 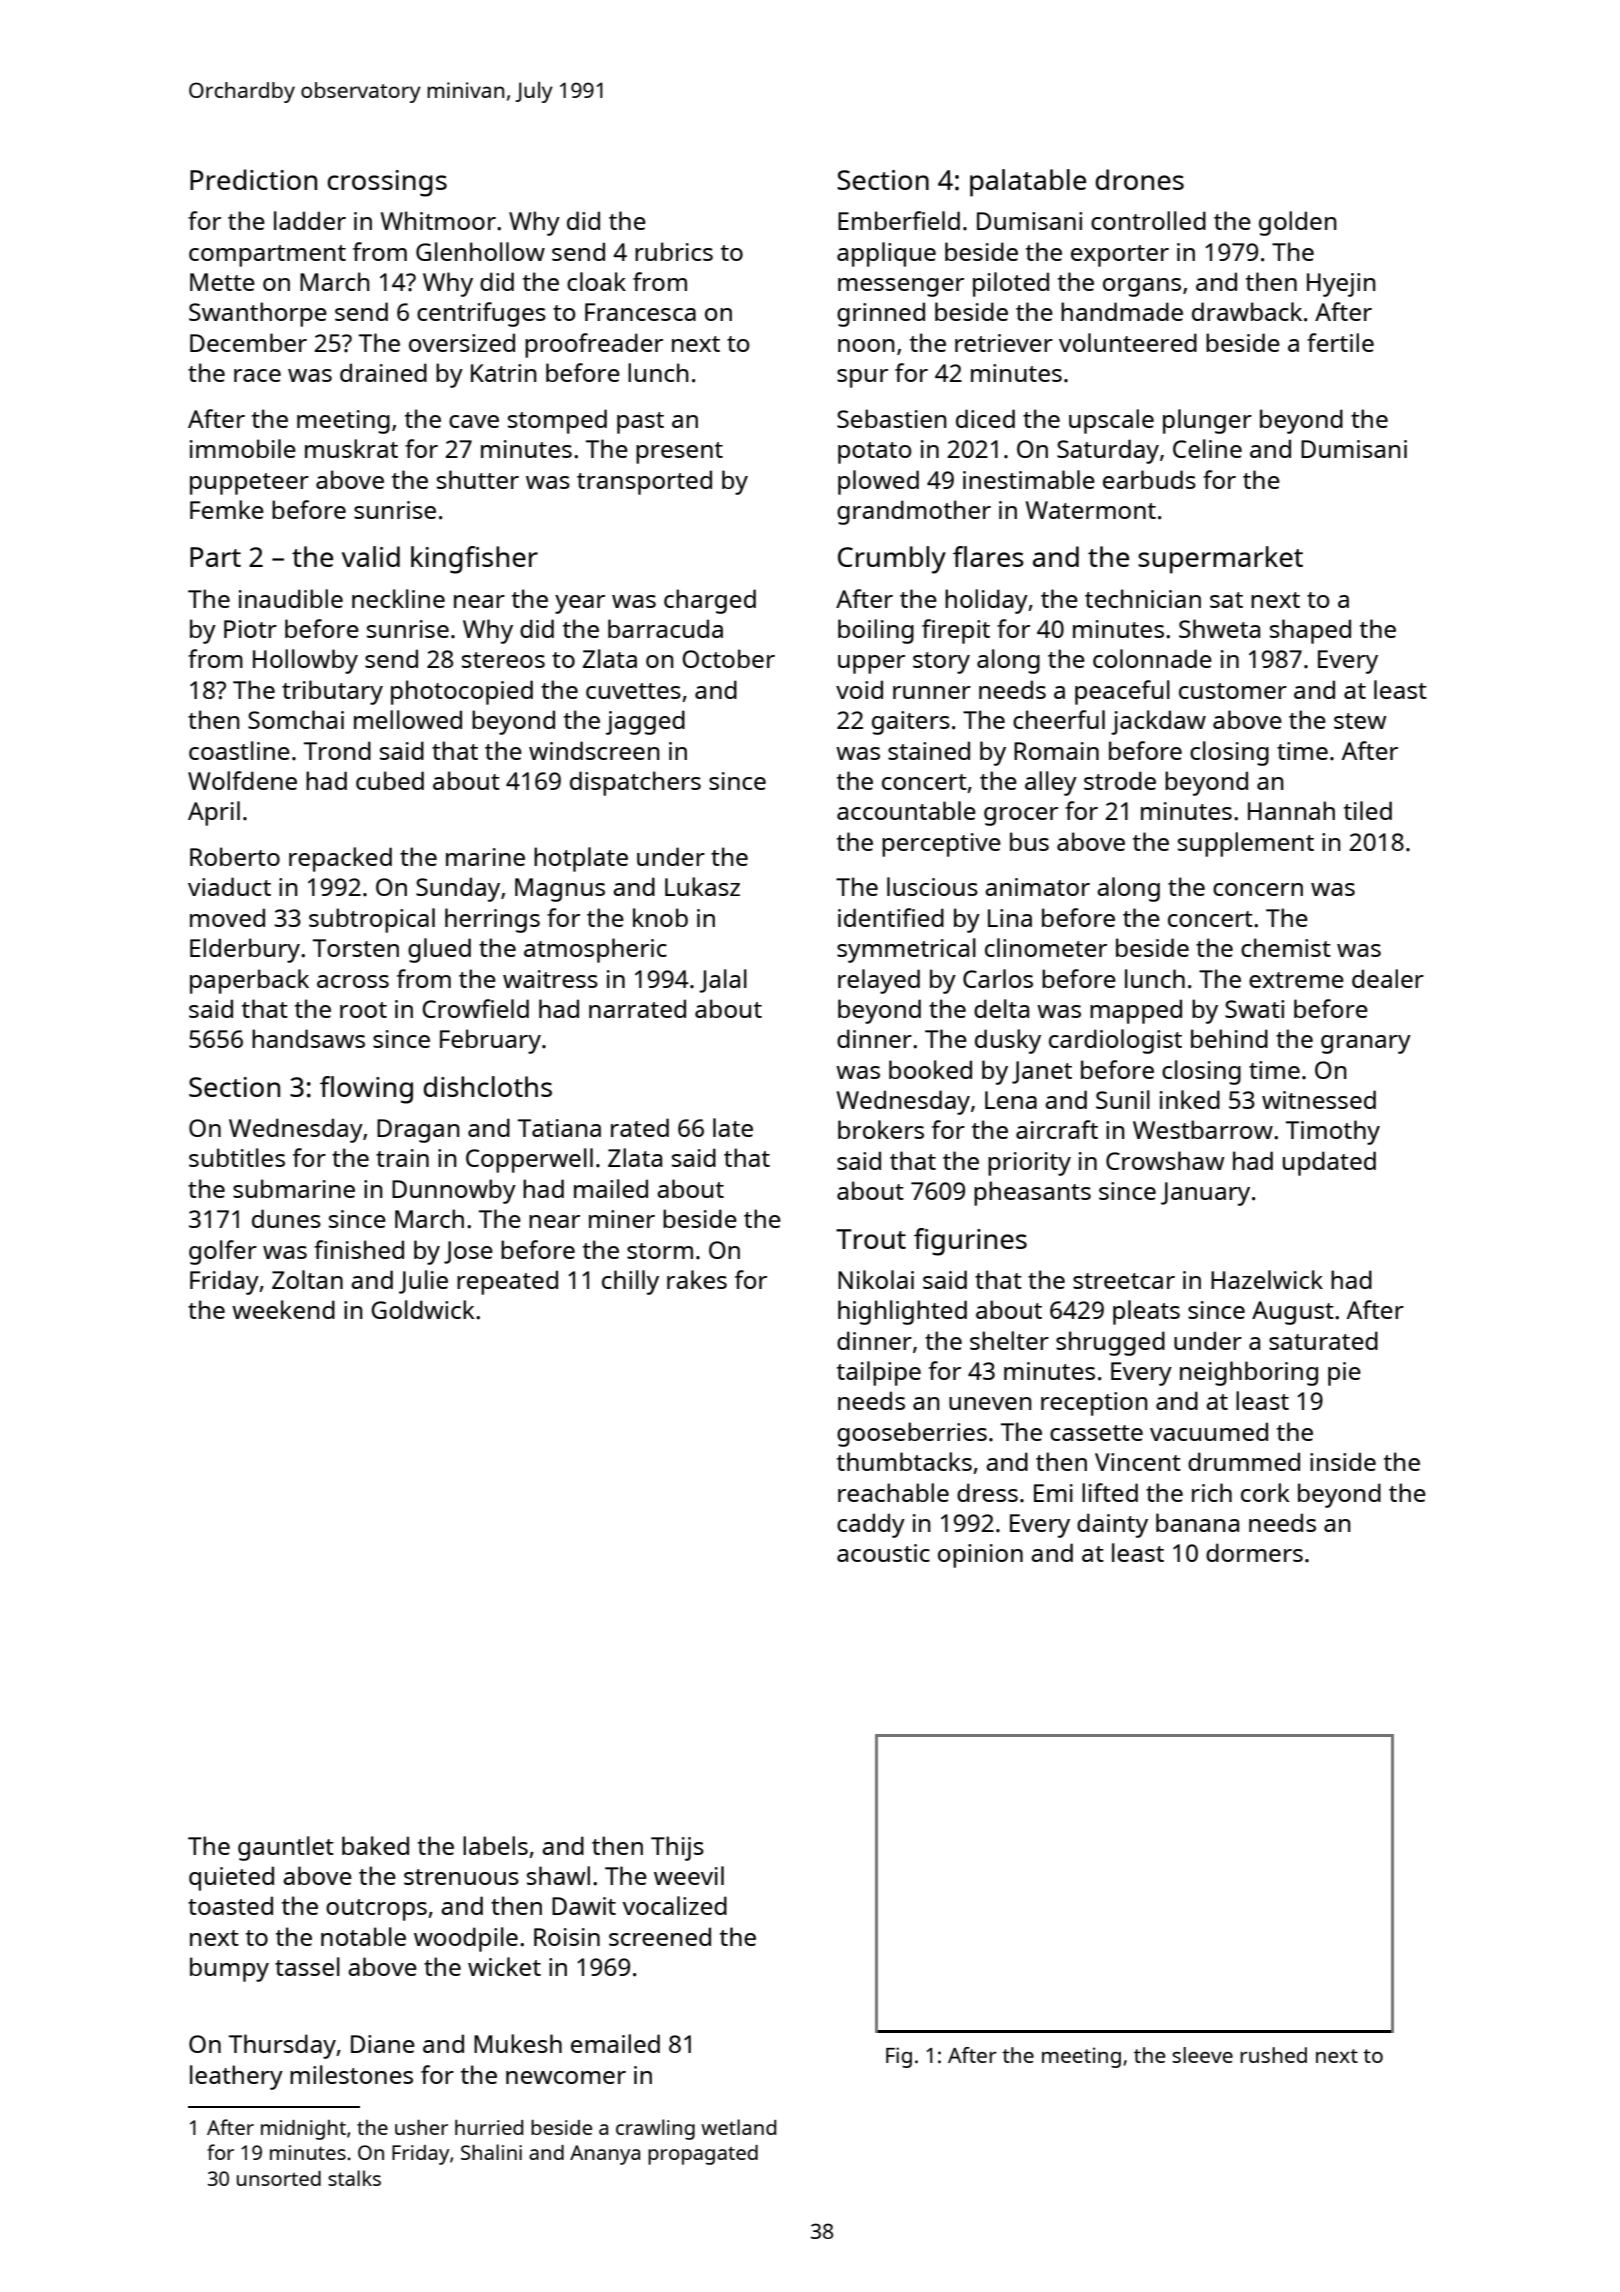 What do you see at coordinates (891, 917) in the screenshot?
I see `identified` at bounding box center [891, 917].
